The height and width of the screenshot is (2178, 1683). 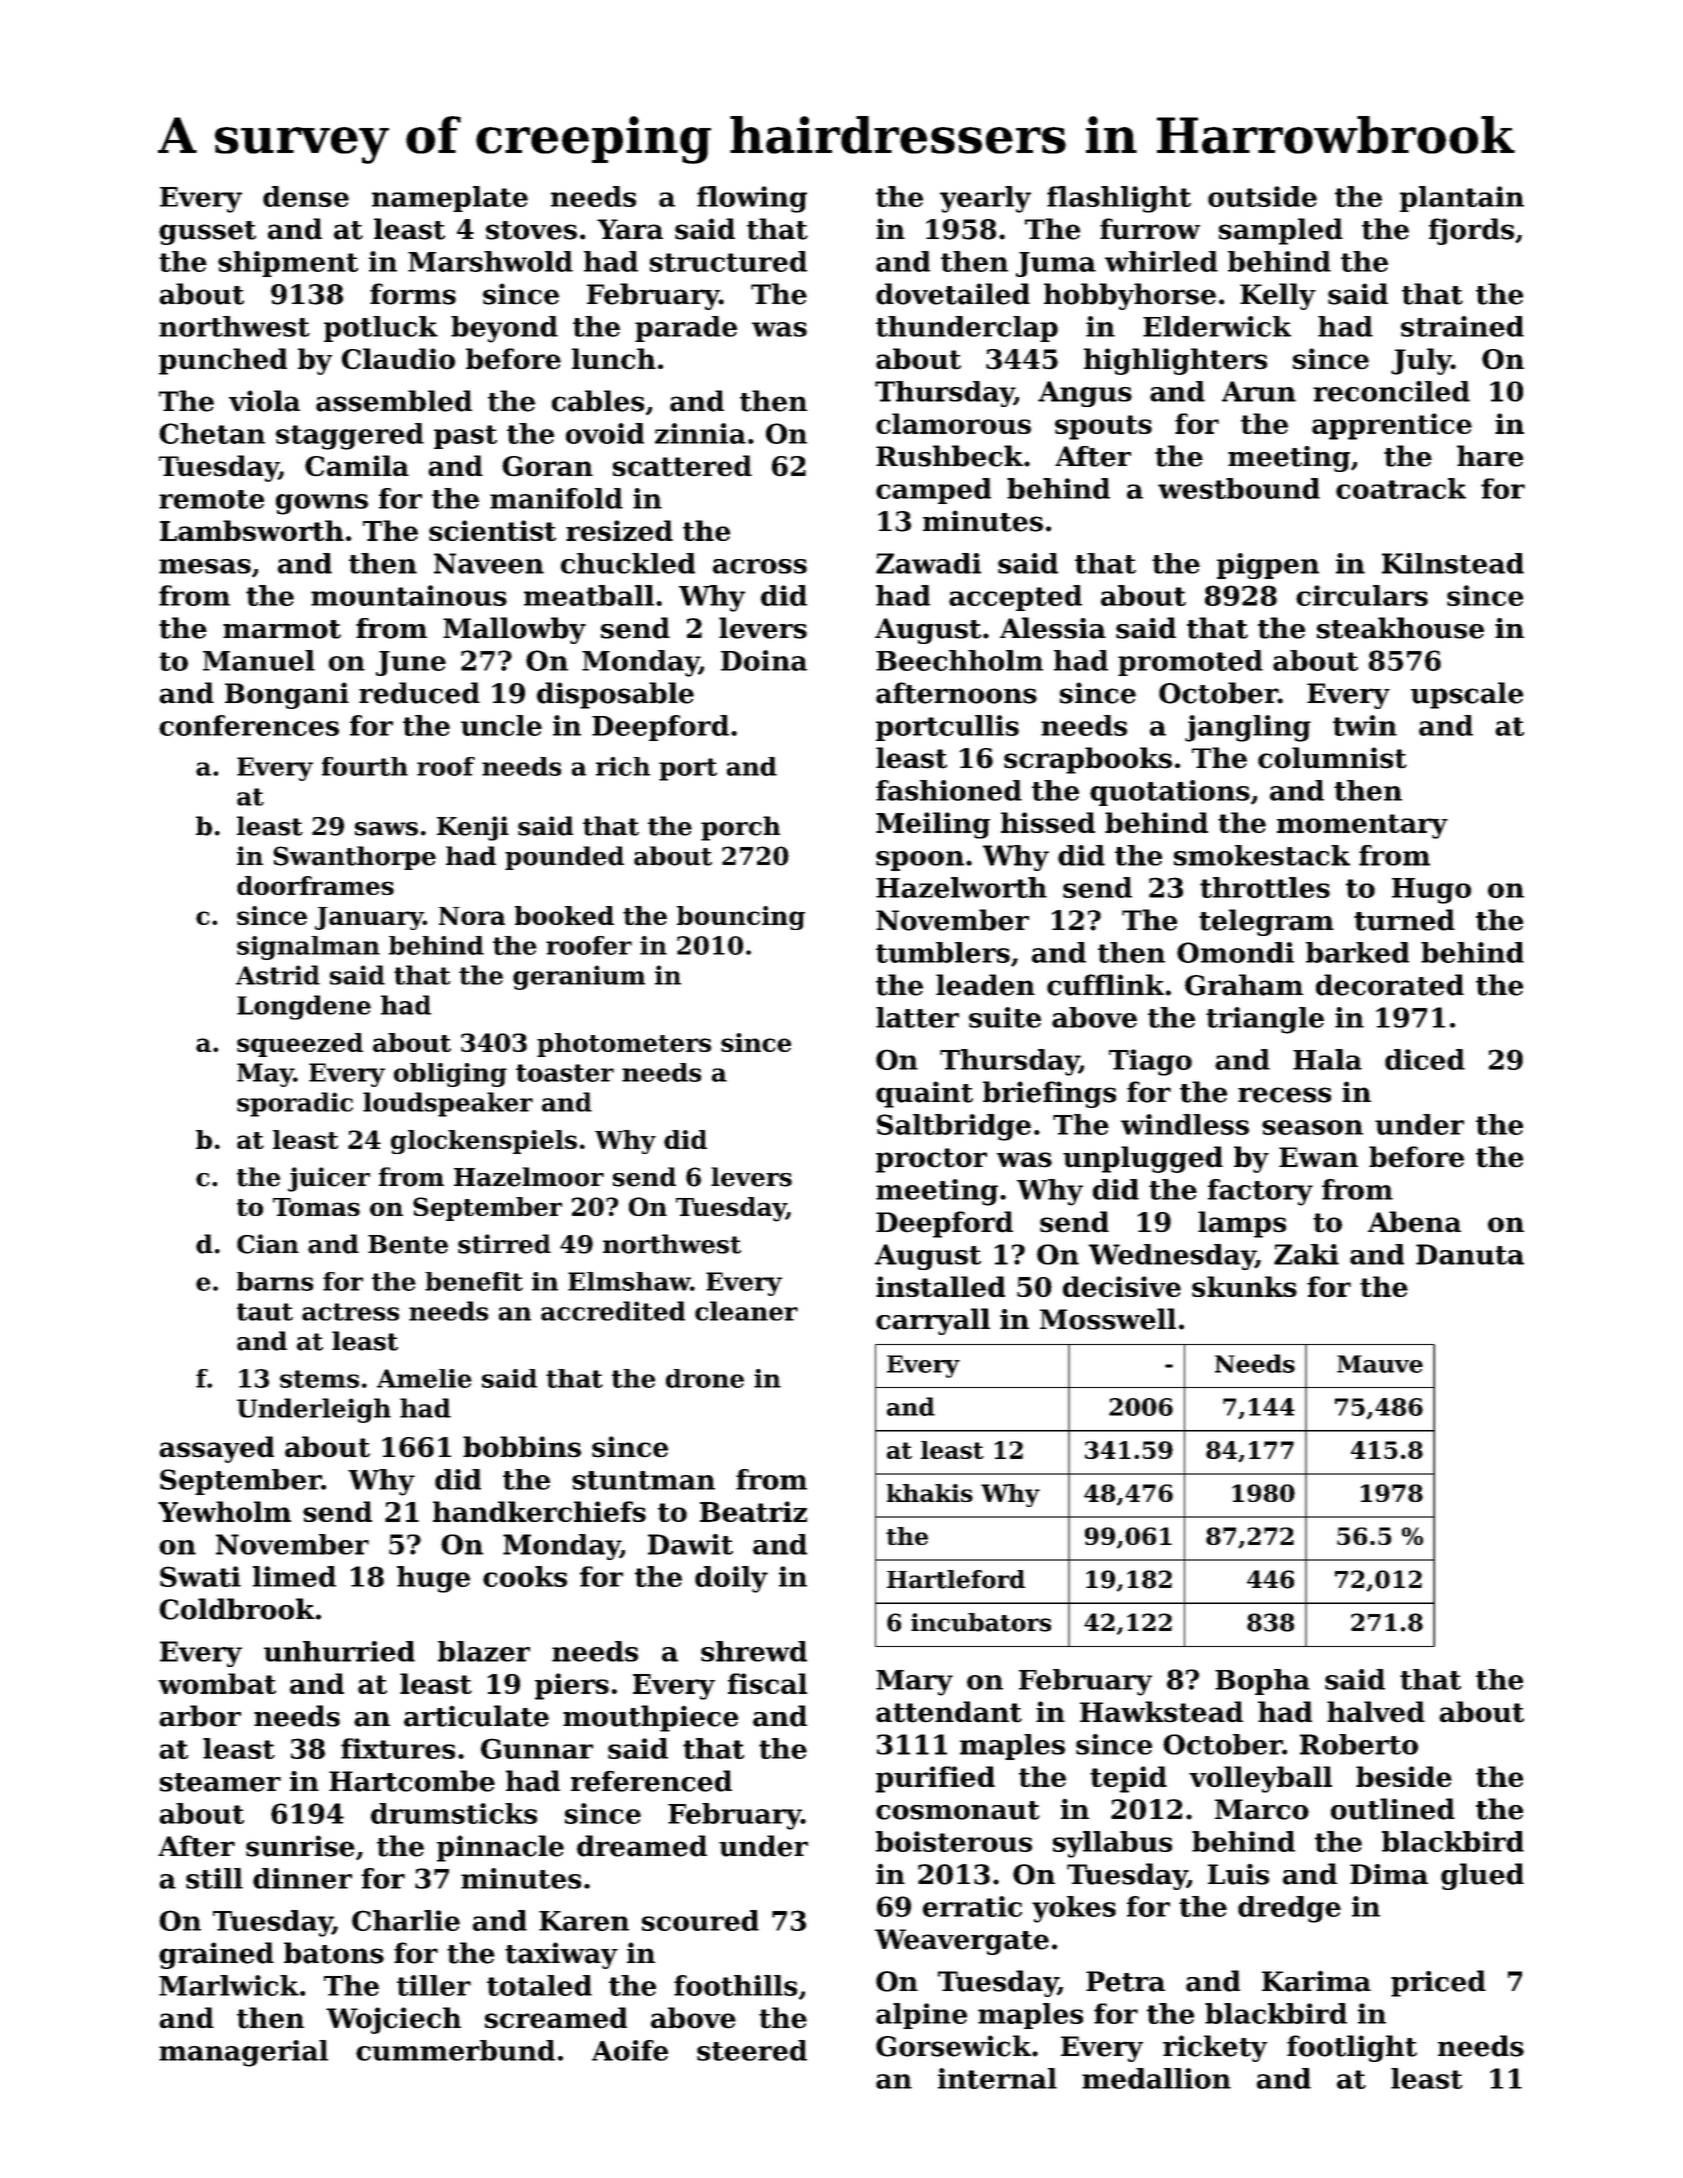 What do you see at coordinates (249, 725) in the screenshot?
I see `conferences` at bounding box center [249, 725].
